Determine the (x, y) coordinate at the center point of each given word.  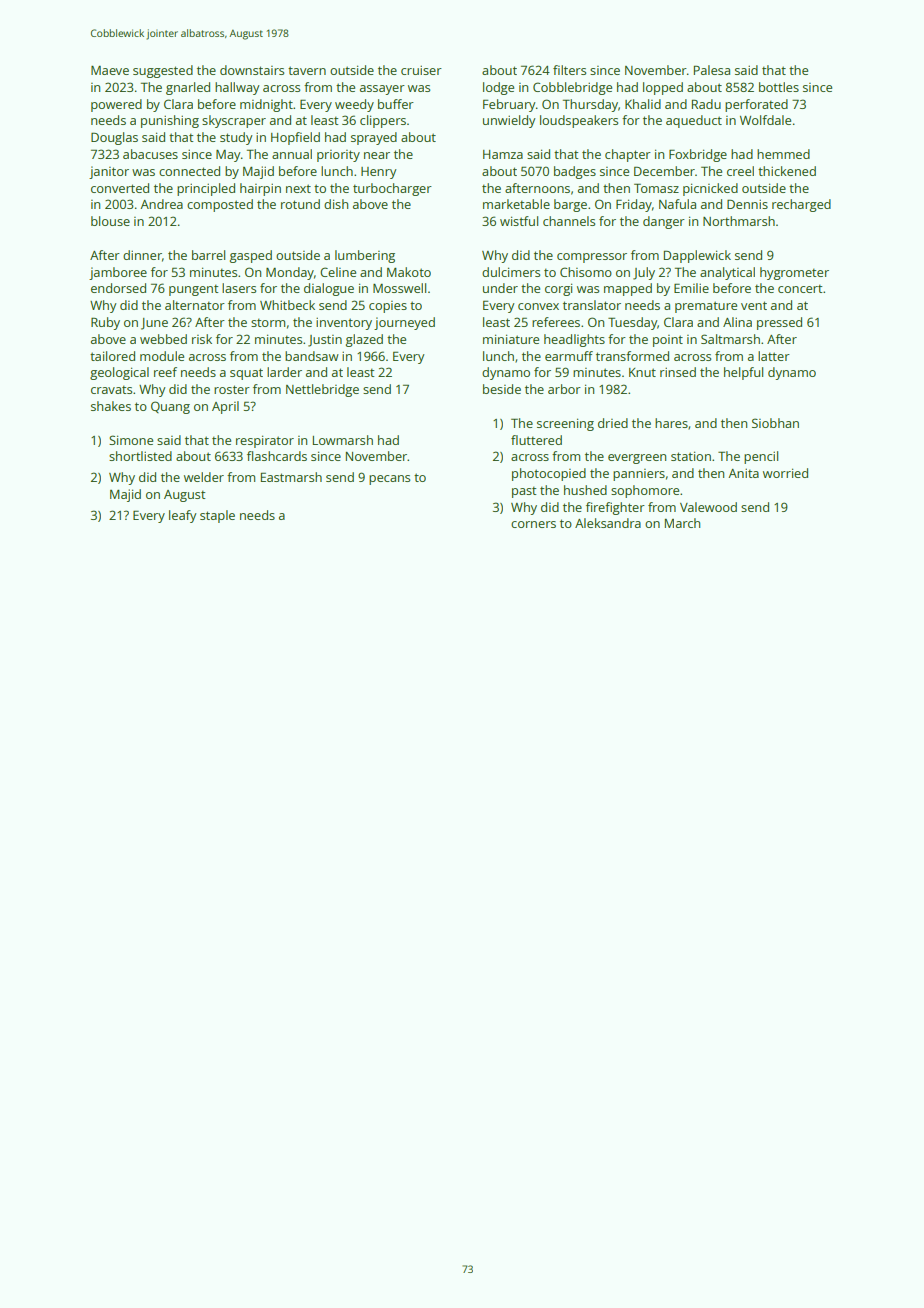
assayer (382, 90)
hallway (237, 88)
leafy (183, 516)
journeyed (404, 323)
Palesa (712, 70)
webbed (163, 339)
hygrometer (794, 273)
